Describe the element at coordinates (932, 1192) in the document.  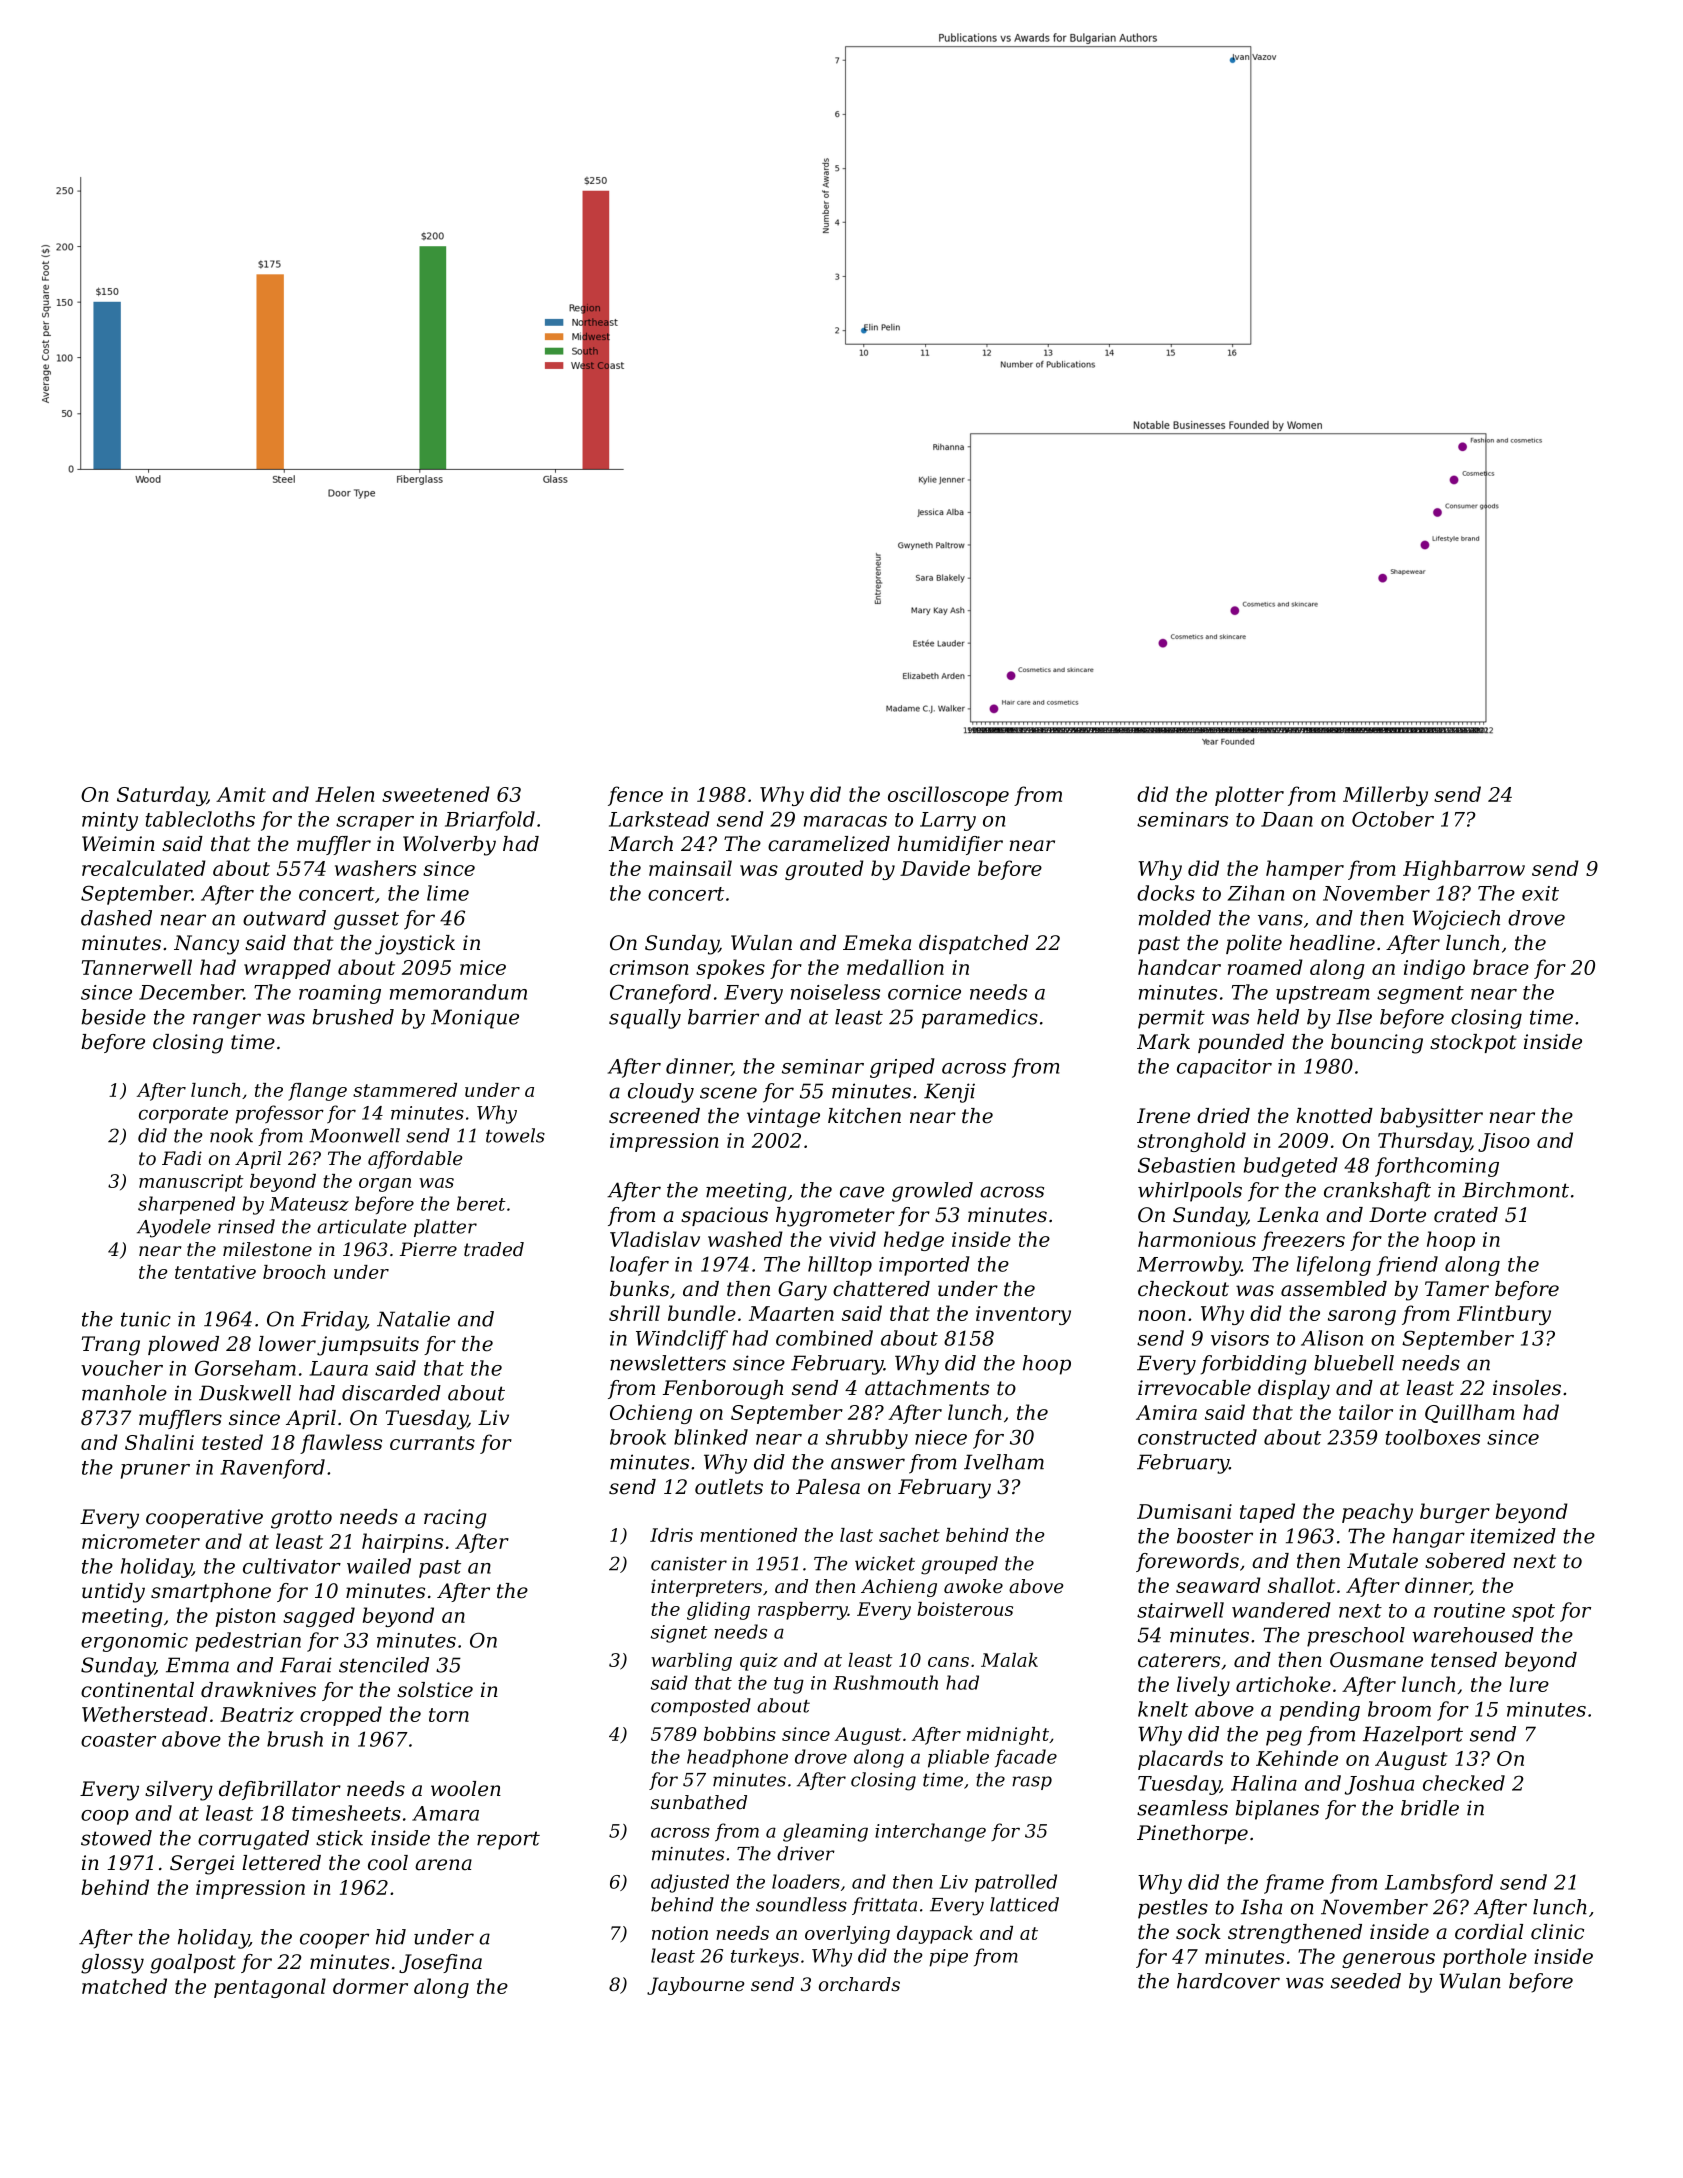
I see `growled` at that location.
